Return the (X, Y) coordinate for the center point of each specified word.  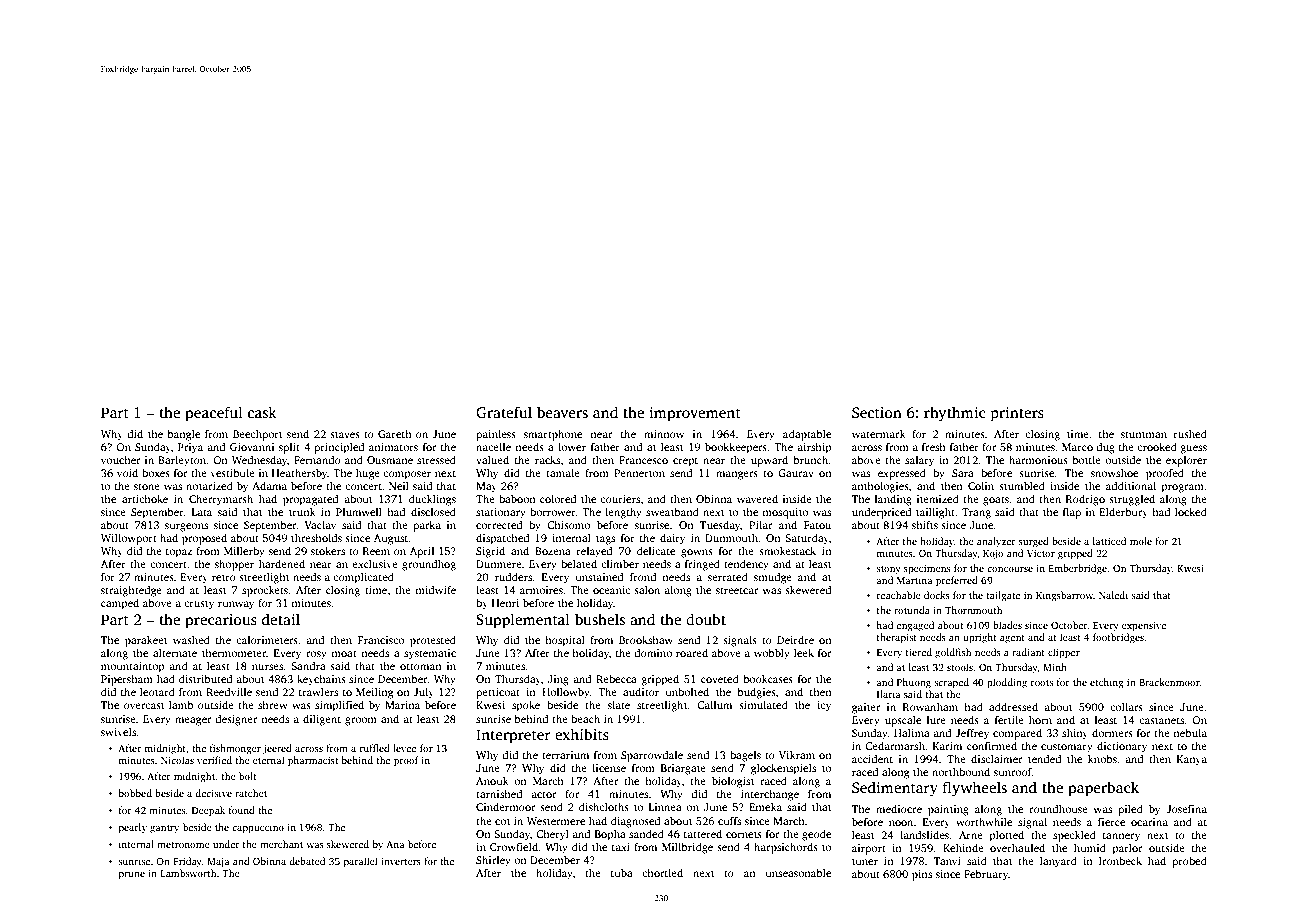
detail (281, 619)
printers (1017, 414)
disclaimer (997, 758)
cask (262, 412)
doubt (706, 619)
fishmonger (235, 749)
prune (132, 876)
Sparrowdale (652, 756)
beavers (562, 412)
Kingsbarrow (1064, 596)
